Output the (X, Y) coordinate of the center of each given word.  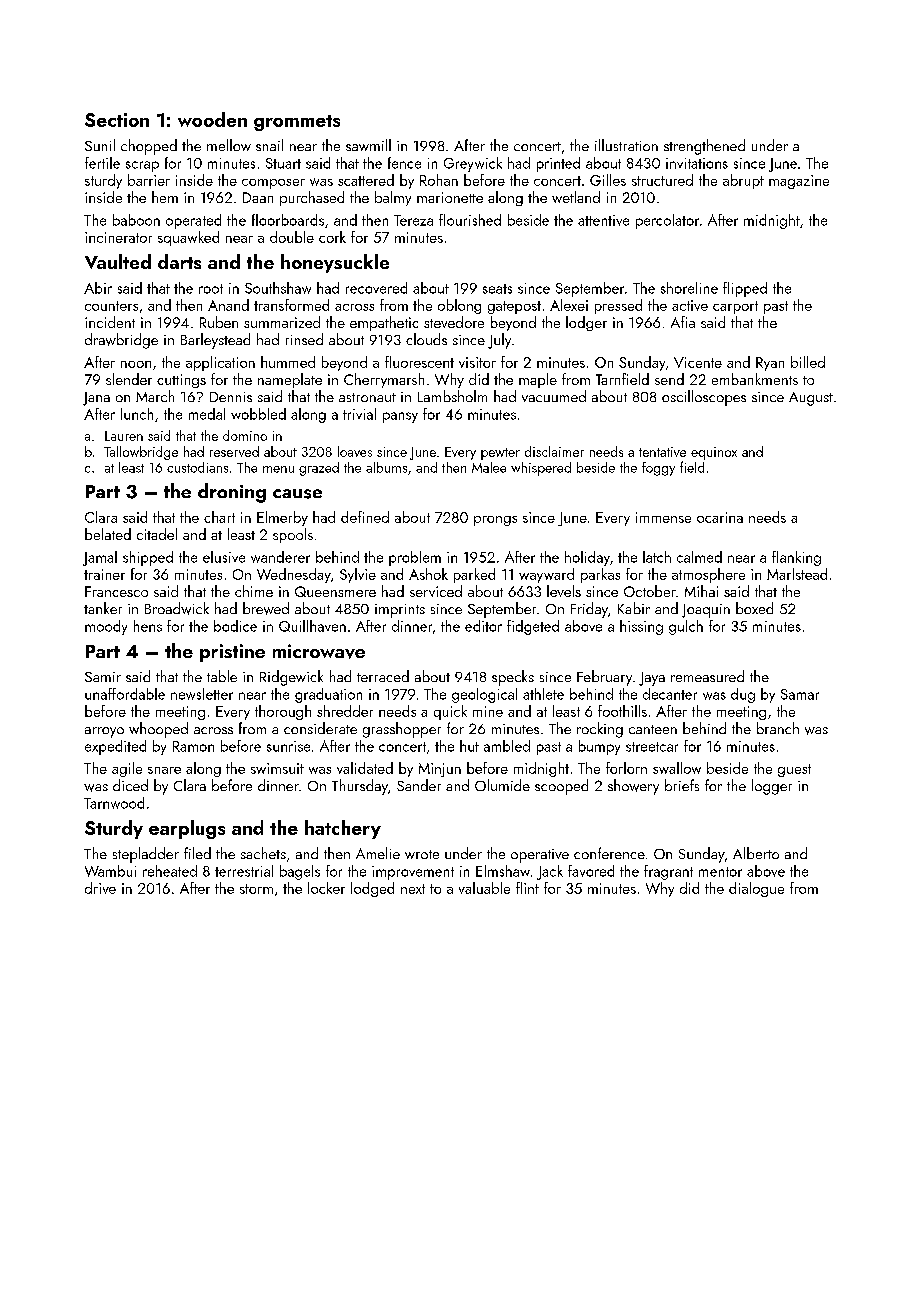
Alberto (756, 853)
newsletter (202, 694)
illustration (626, 145)
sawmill (368, 145)
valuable (484, 888)
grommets (297, 123)
